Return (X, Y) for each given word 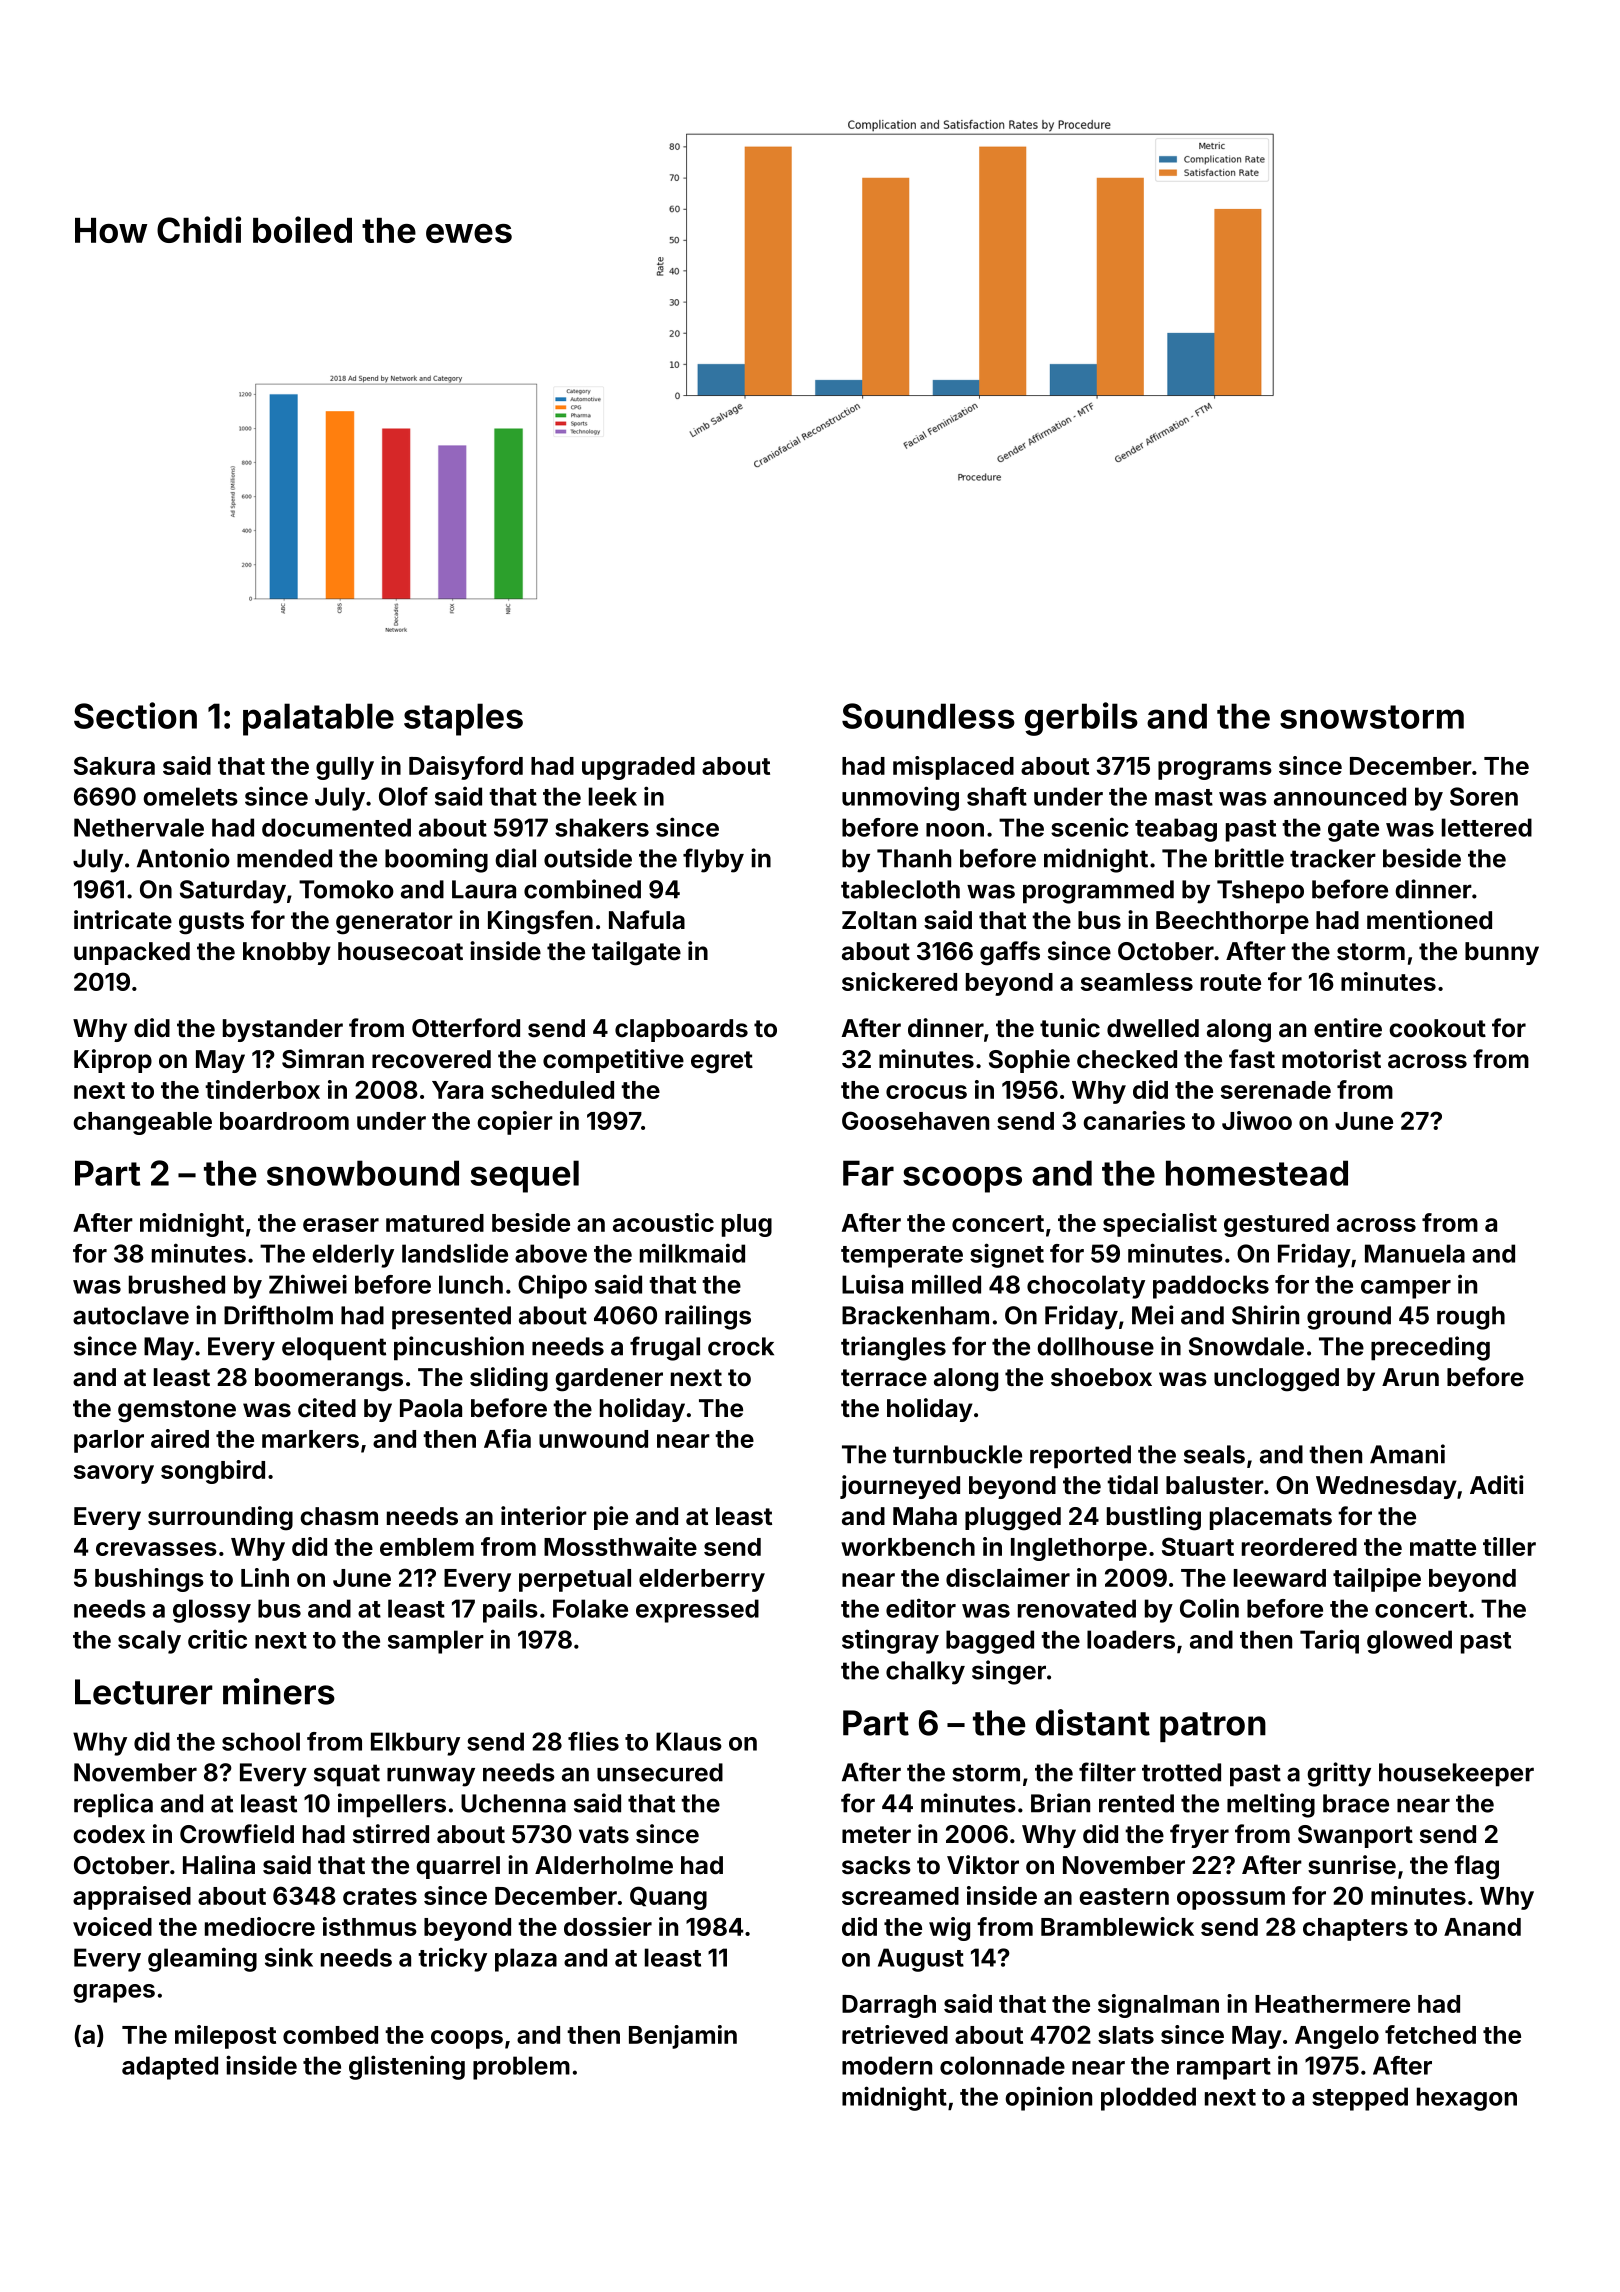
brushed (177, 1284)
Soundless (928, 716)
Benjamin (683, 2037)
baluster (1215, 1485)
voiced (112, 1926)
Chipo (552, 1287)
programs (1215, 770)
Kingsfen (540, 922)
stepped (1360, 2099)
